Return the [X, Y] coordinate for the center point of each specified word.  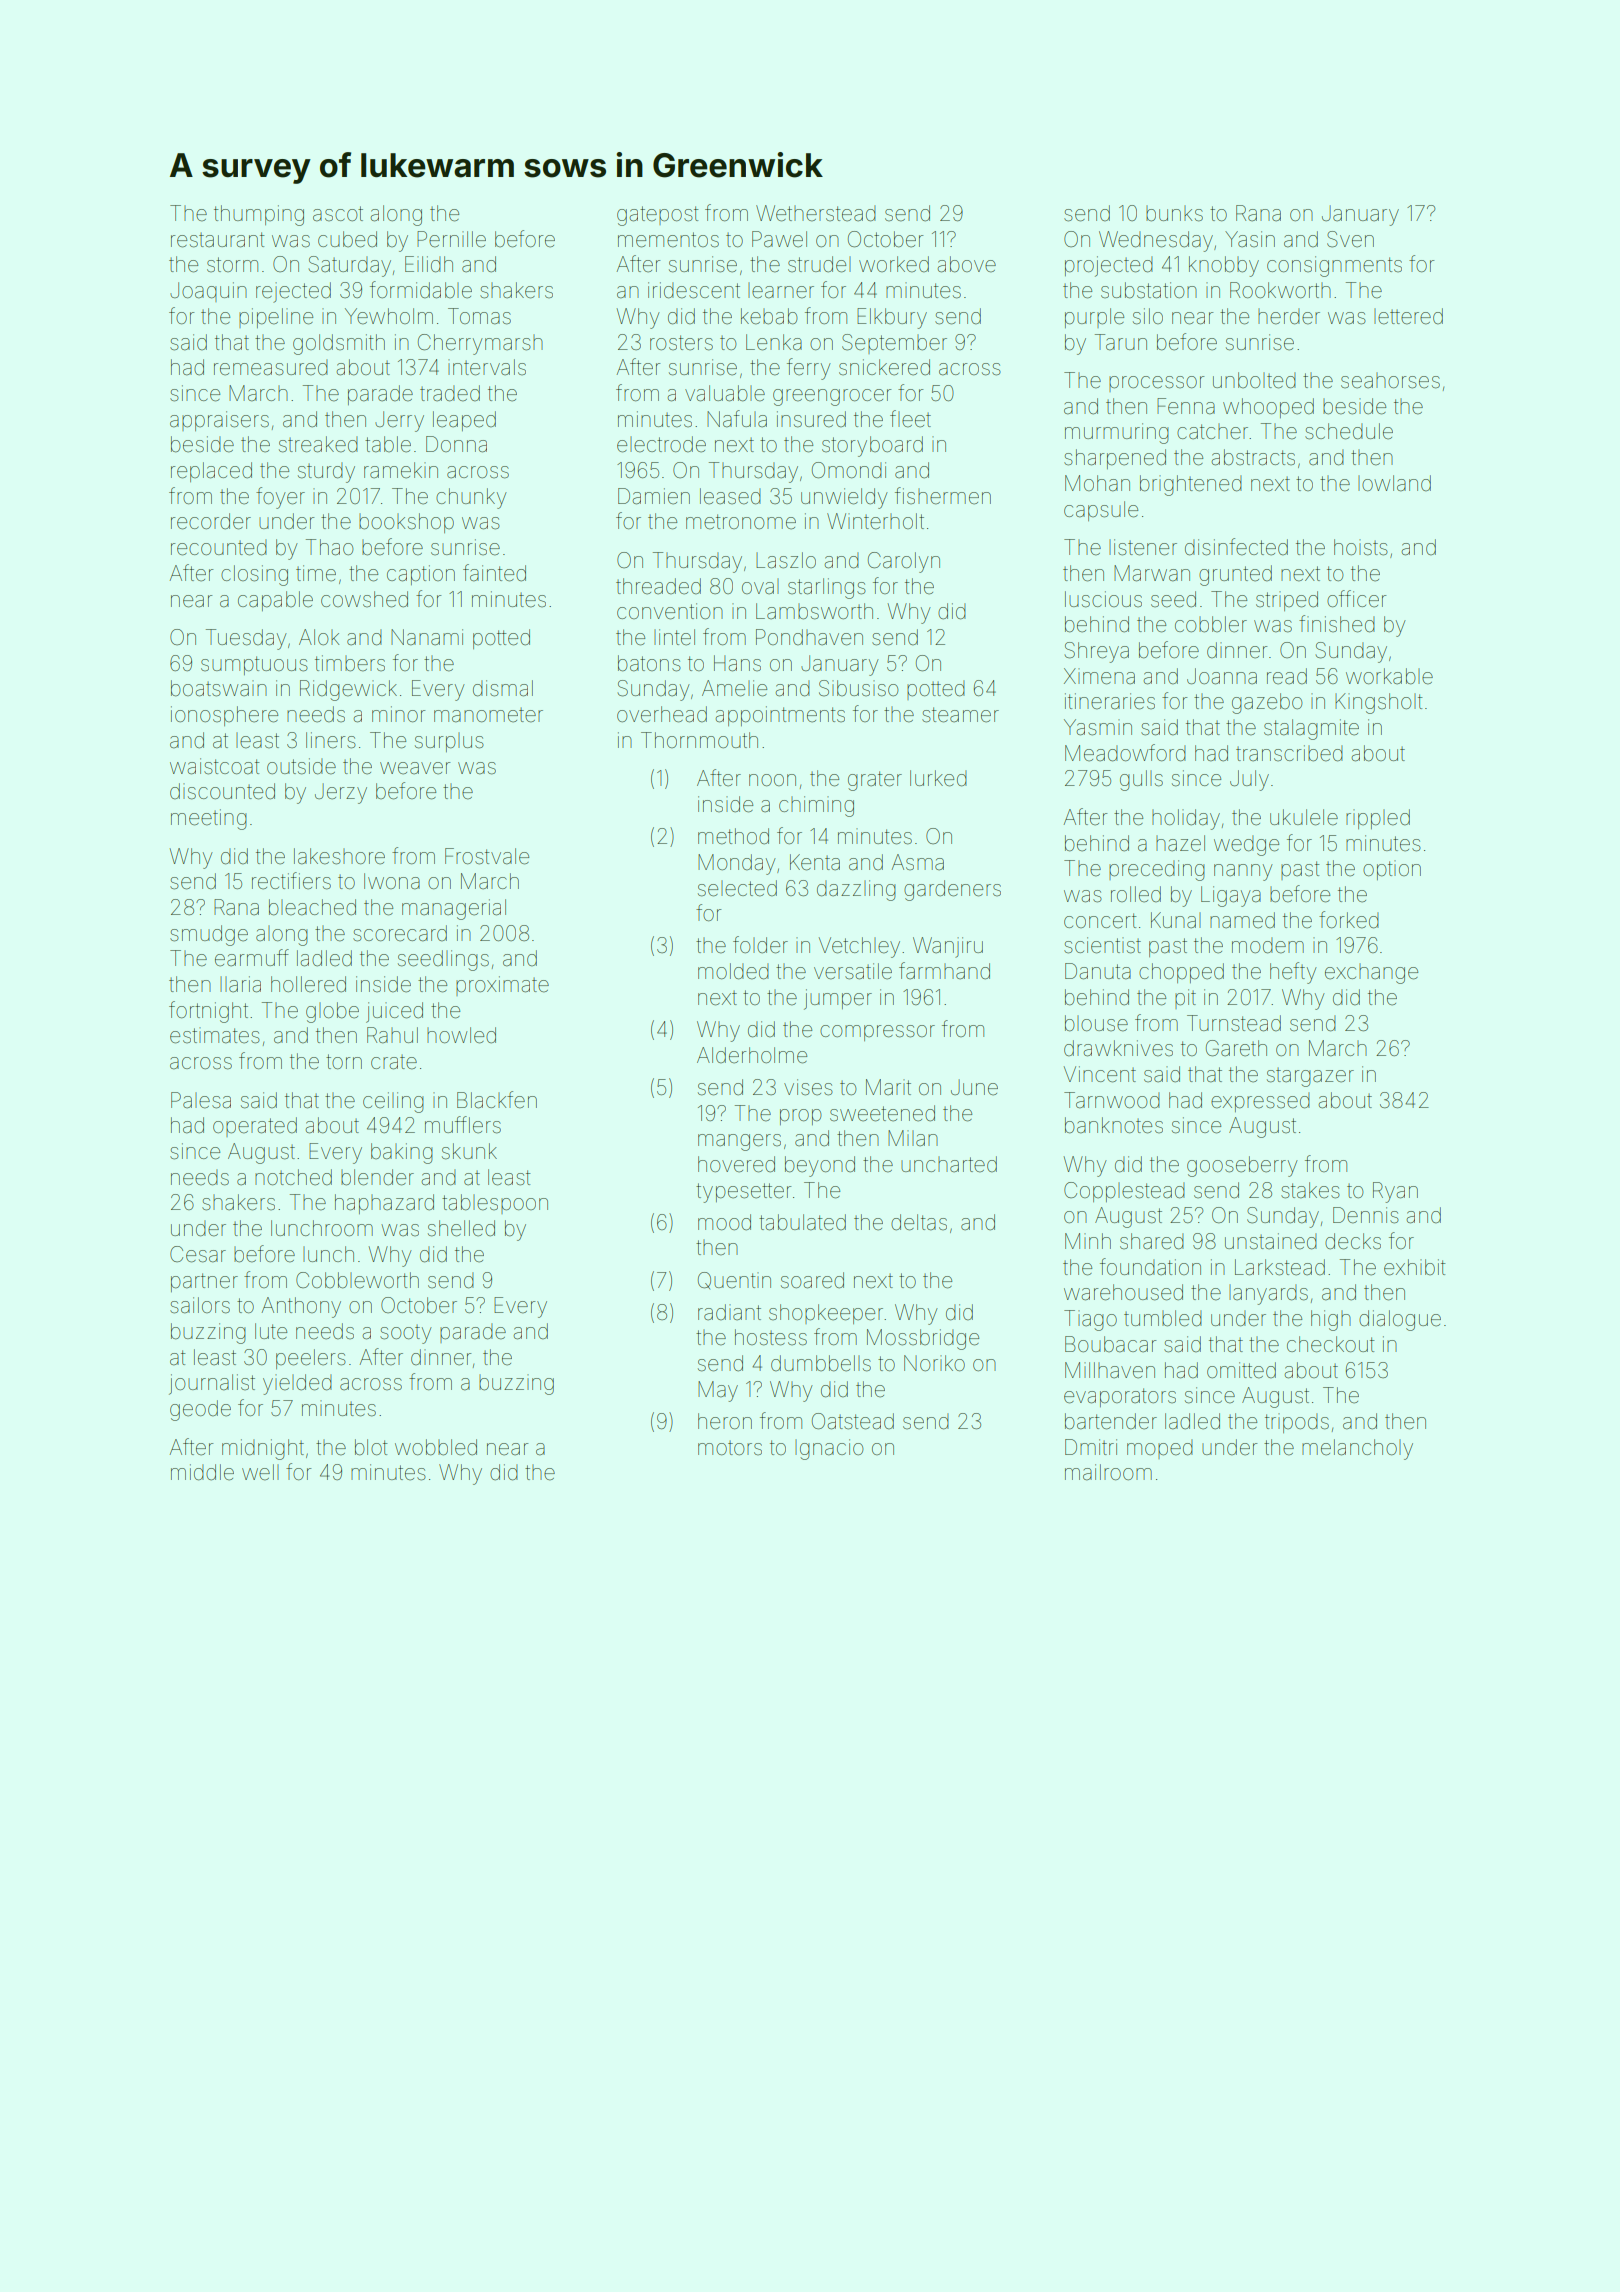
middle [202, 1472]
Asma [918, 862]
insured [811, 419]
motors [730, 1448]
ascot [338, 213]
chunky [471, 498]
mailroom [1108, 1472]
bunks [1174, 214]
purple [1094, 318]
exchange [1371, 974]
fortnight [208, 1012]
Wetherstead [816, 213]
